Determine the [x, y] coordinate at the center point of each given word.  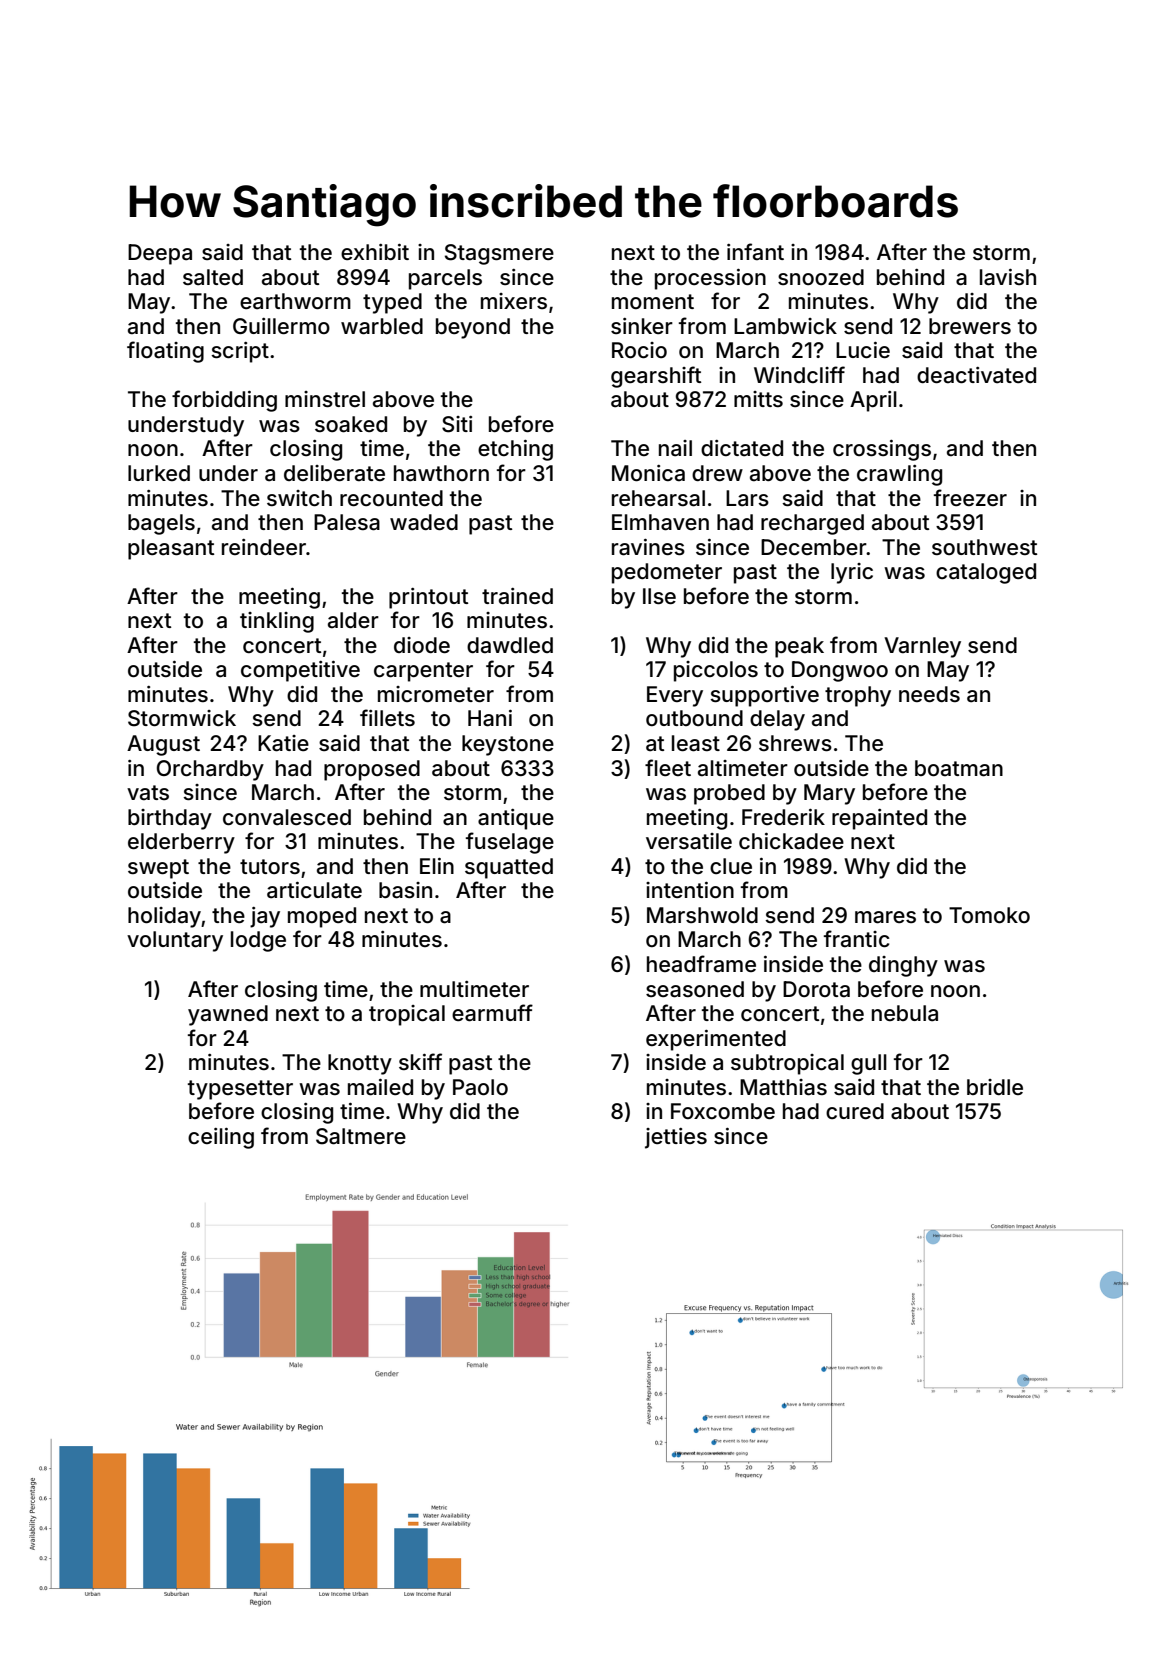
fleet [668, 767]
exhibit [375, 252]
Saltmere [361, 1136]
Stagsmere [499, 254]
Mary [829, 794]
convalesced [287, 817]
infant [755, 252]
